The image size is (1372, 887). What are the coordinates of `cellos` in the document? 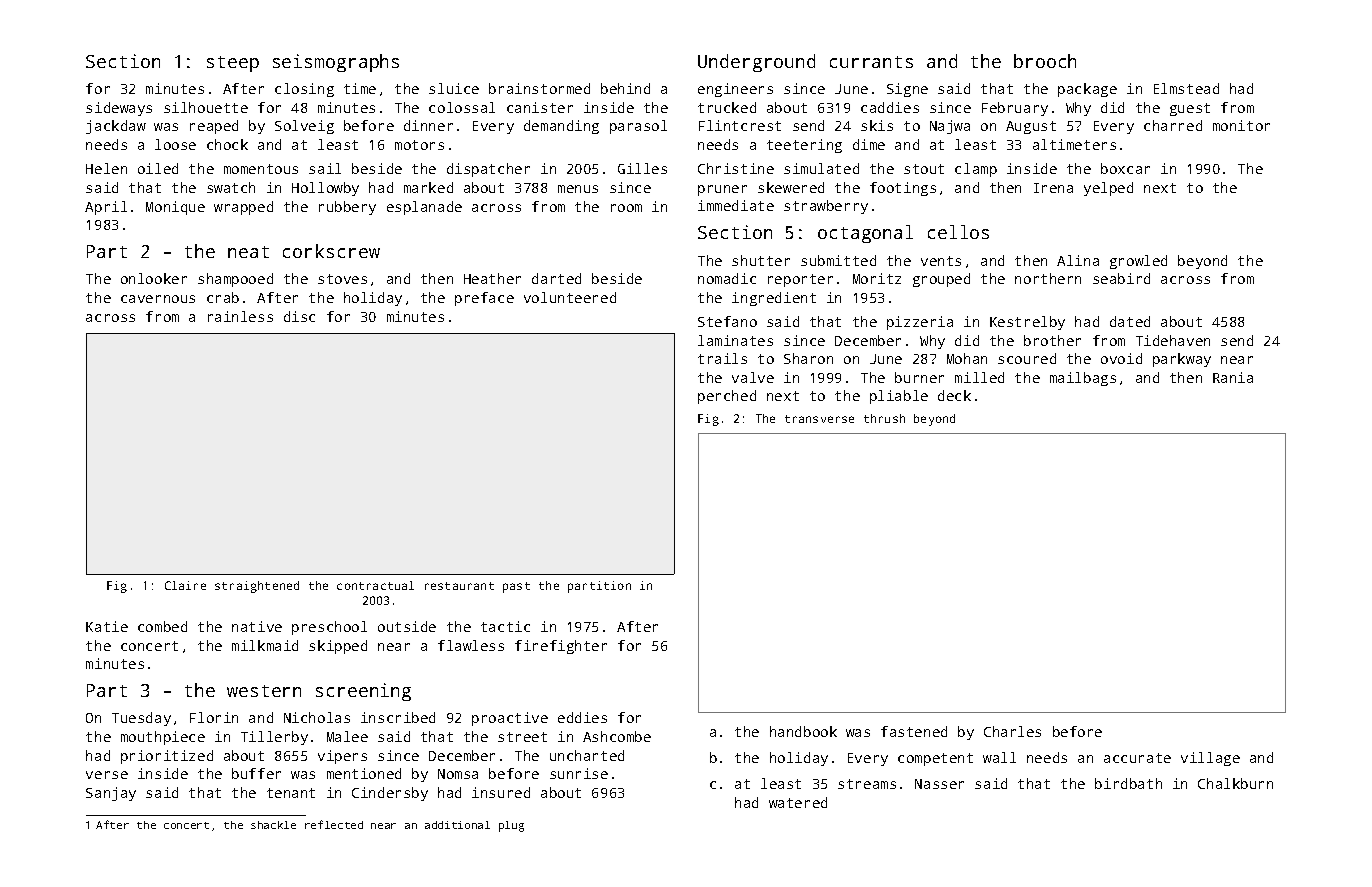 It's located at (958, 232).
